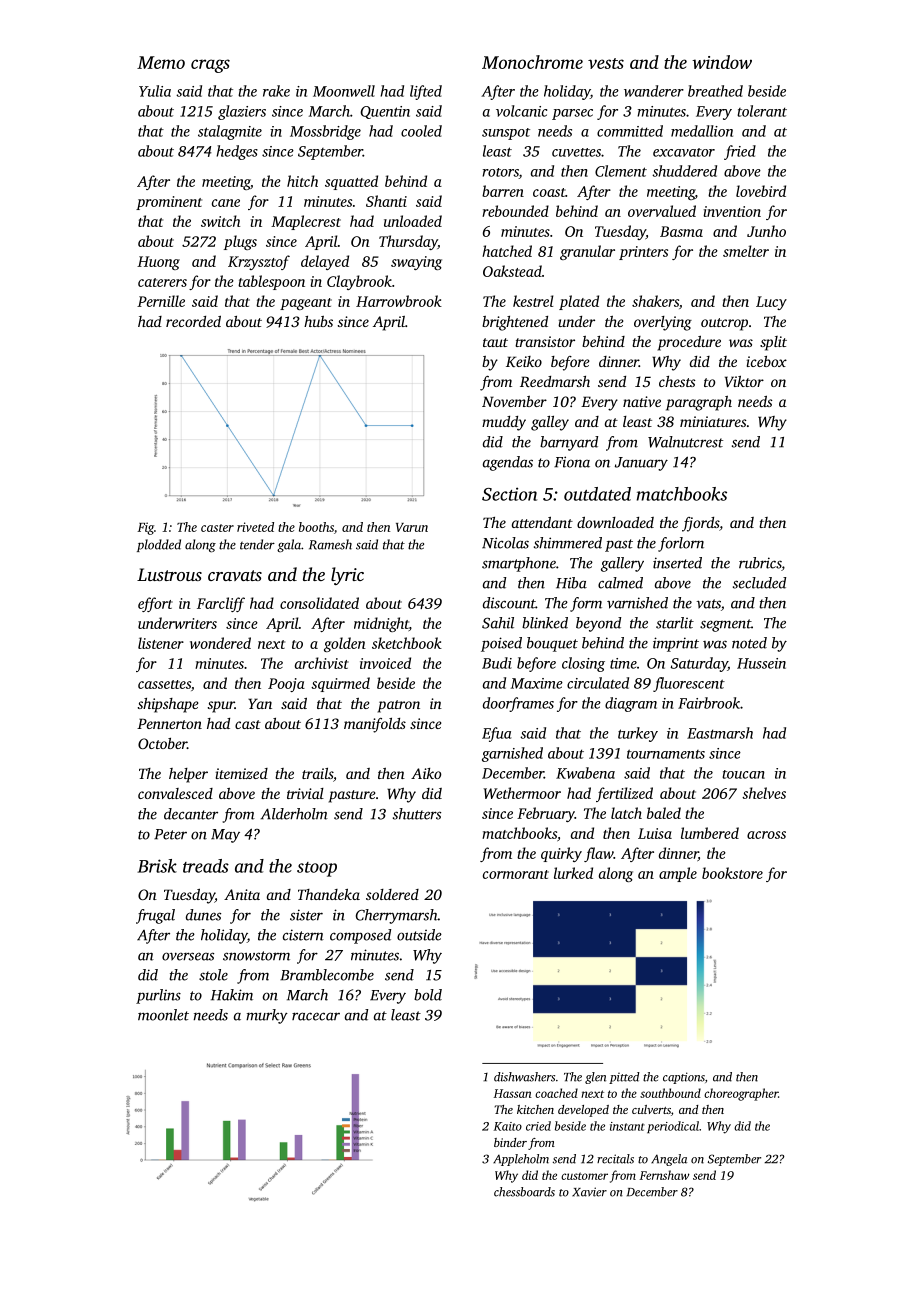 The image size is (924, 1314). Describe the element at coordinates (271, 282) in the screenshot. I see `tablespoon` at that location.
